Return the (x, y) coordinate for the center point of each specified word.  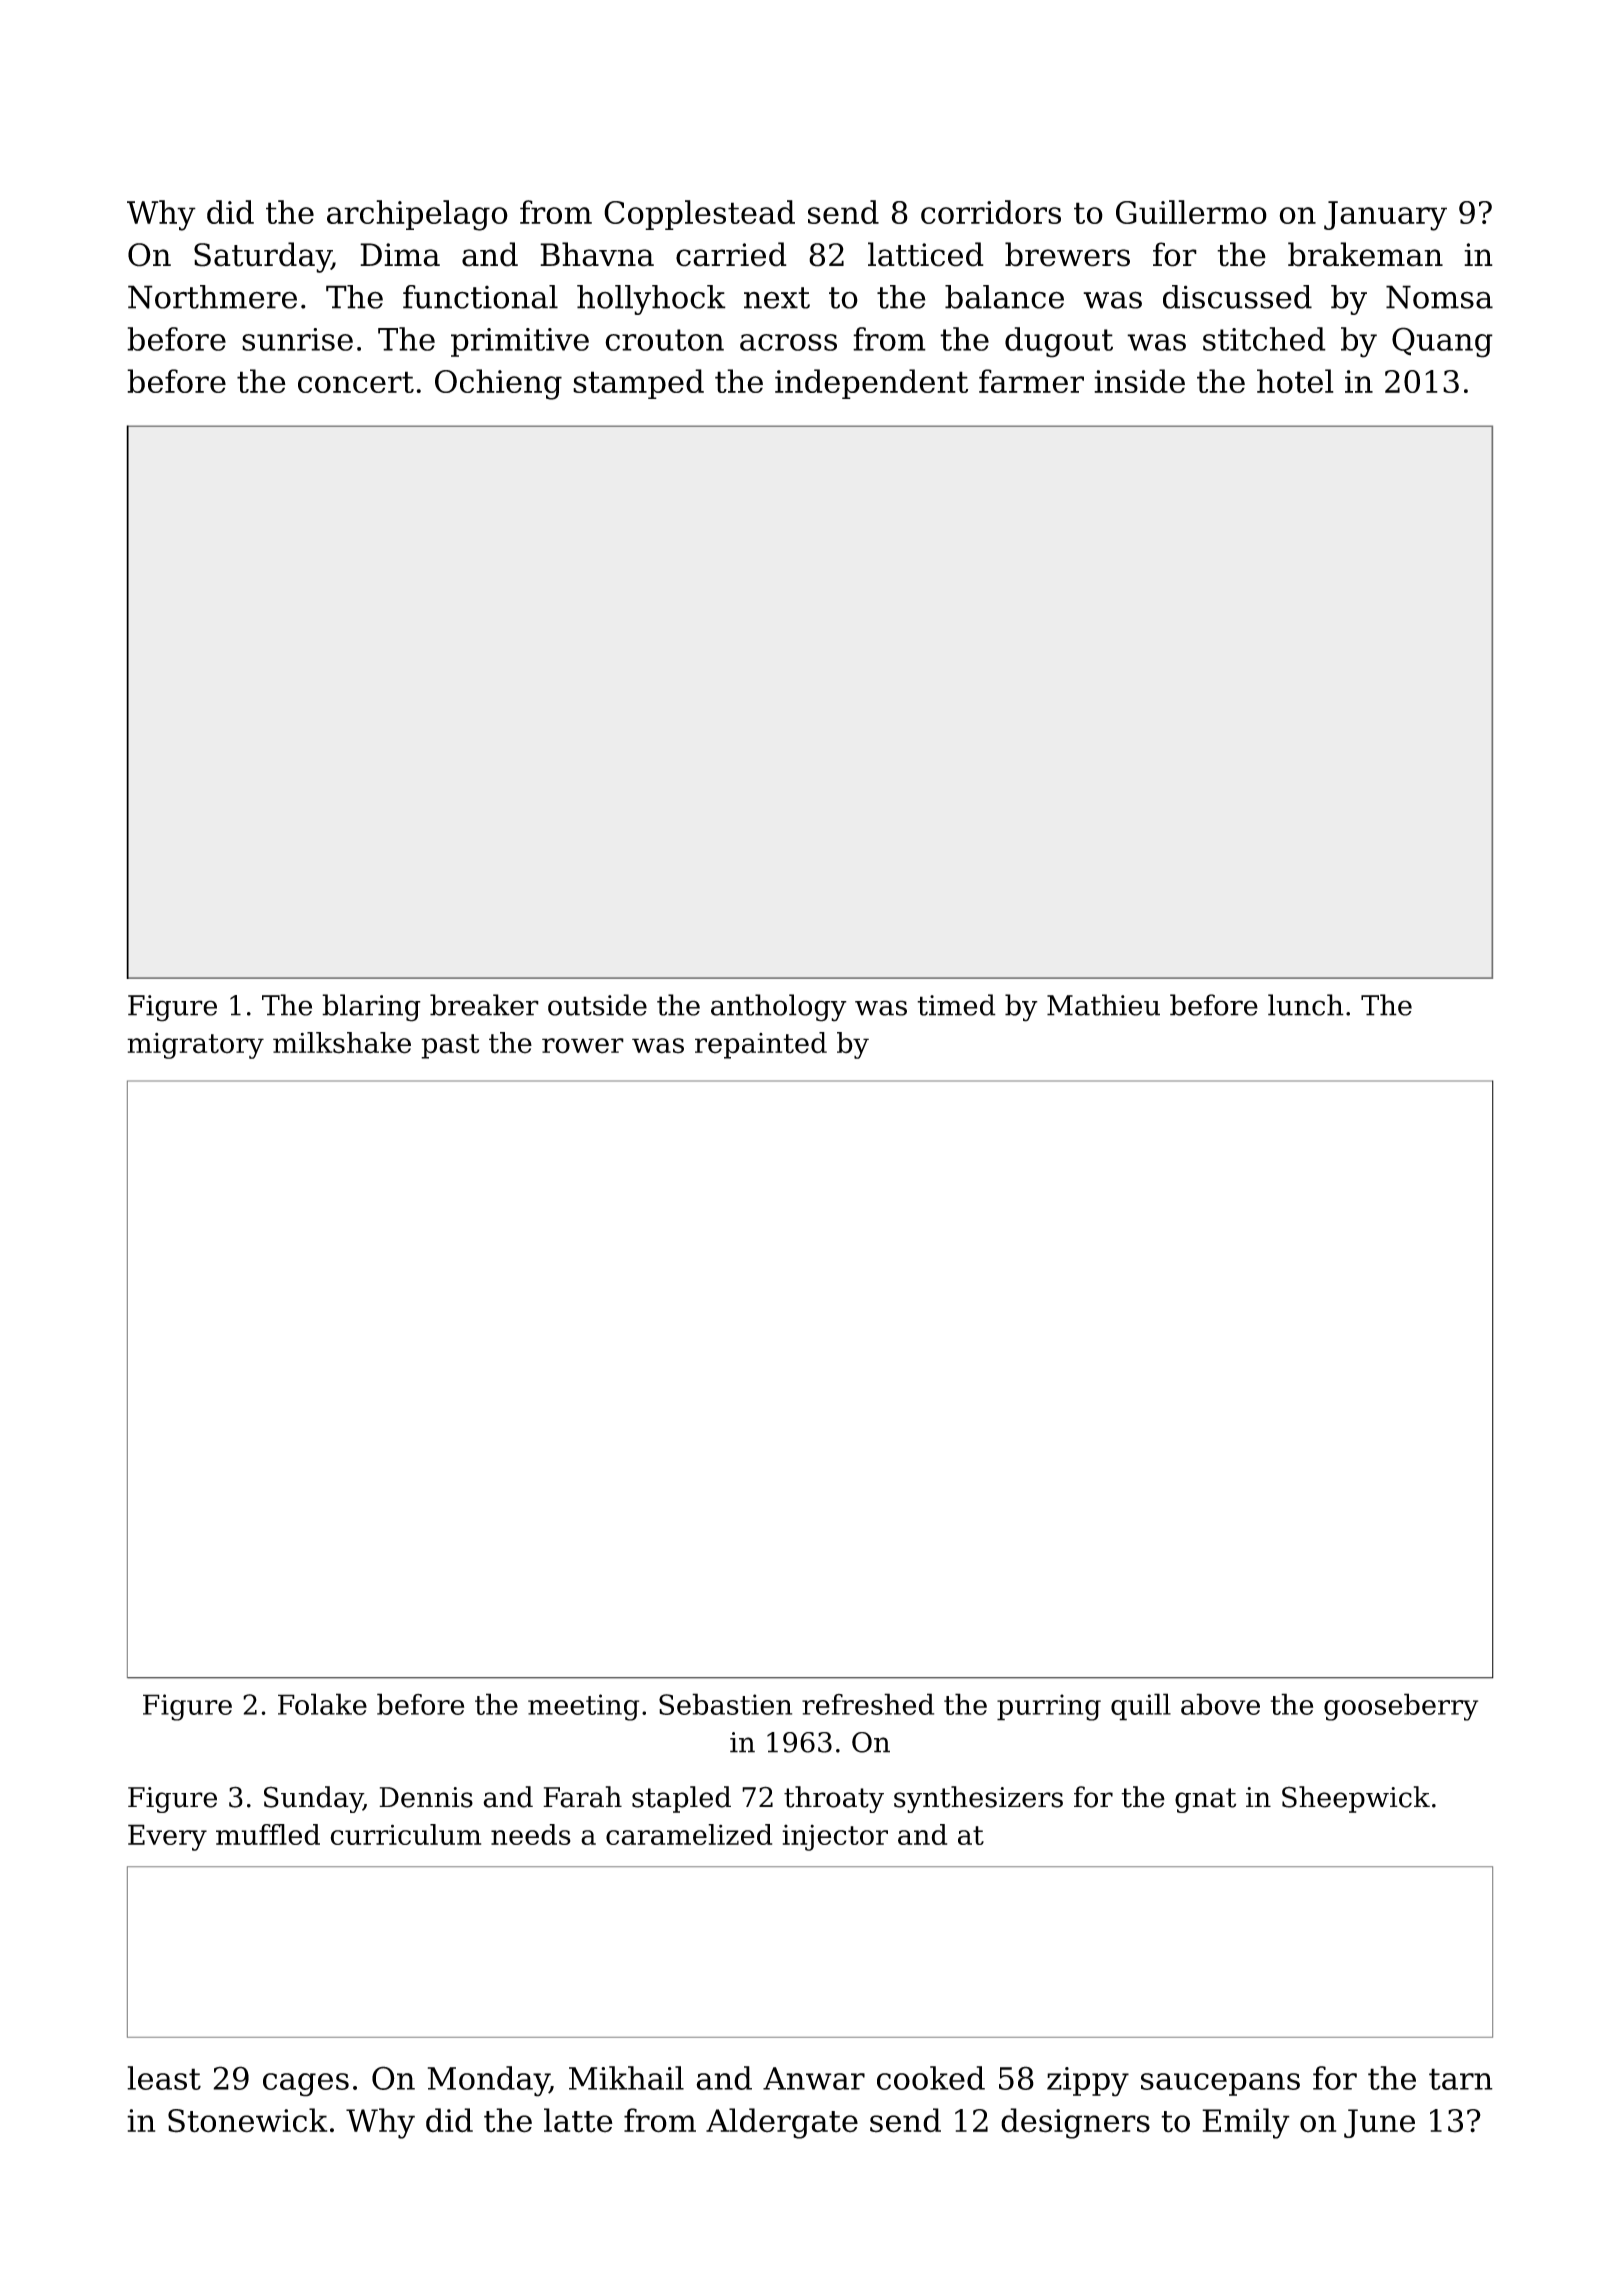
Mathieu (1103, 1005)
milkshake (342, 1043)
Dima (400, 255)
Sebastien (725, 1704)
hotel (1295, 381)
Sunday (313, 1799)
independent (871, 384)
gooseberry (1401, 1707)
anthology (779, 1008)
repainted (761, 1045)
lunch (1306, 1005)
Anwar (814, 2078)
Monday (488, 2081)
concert (356, 382)
